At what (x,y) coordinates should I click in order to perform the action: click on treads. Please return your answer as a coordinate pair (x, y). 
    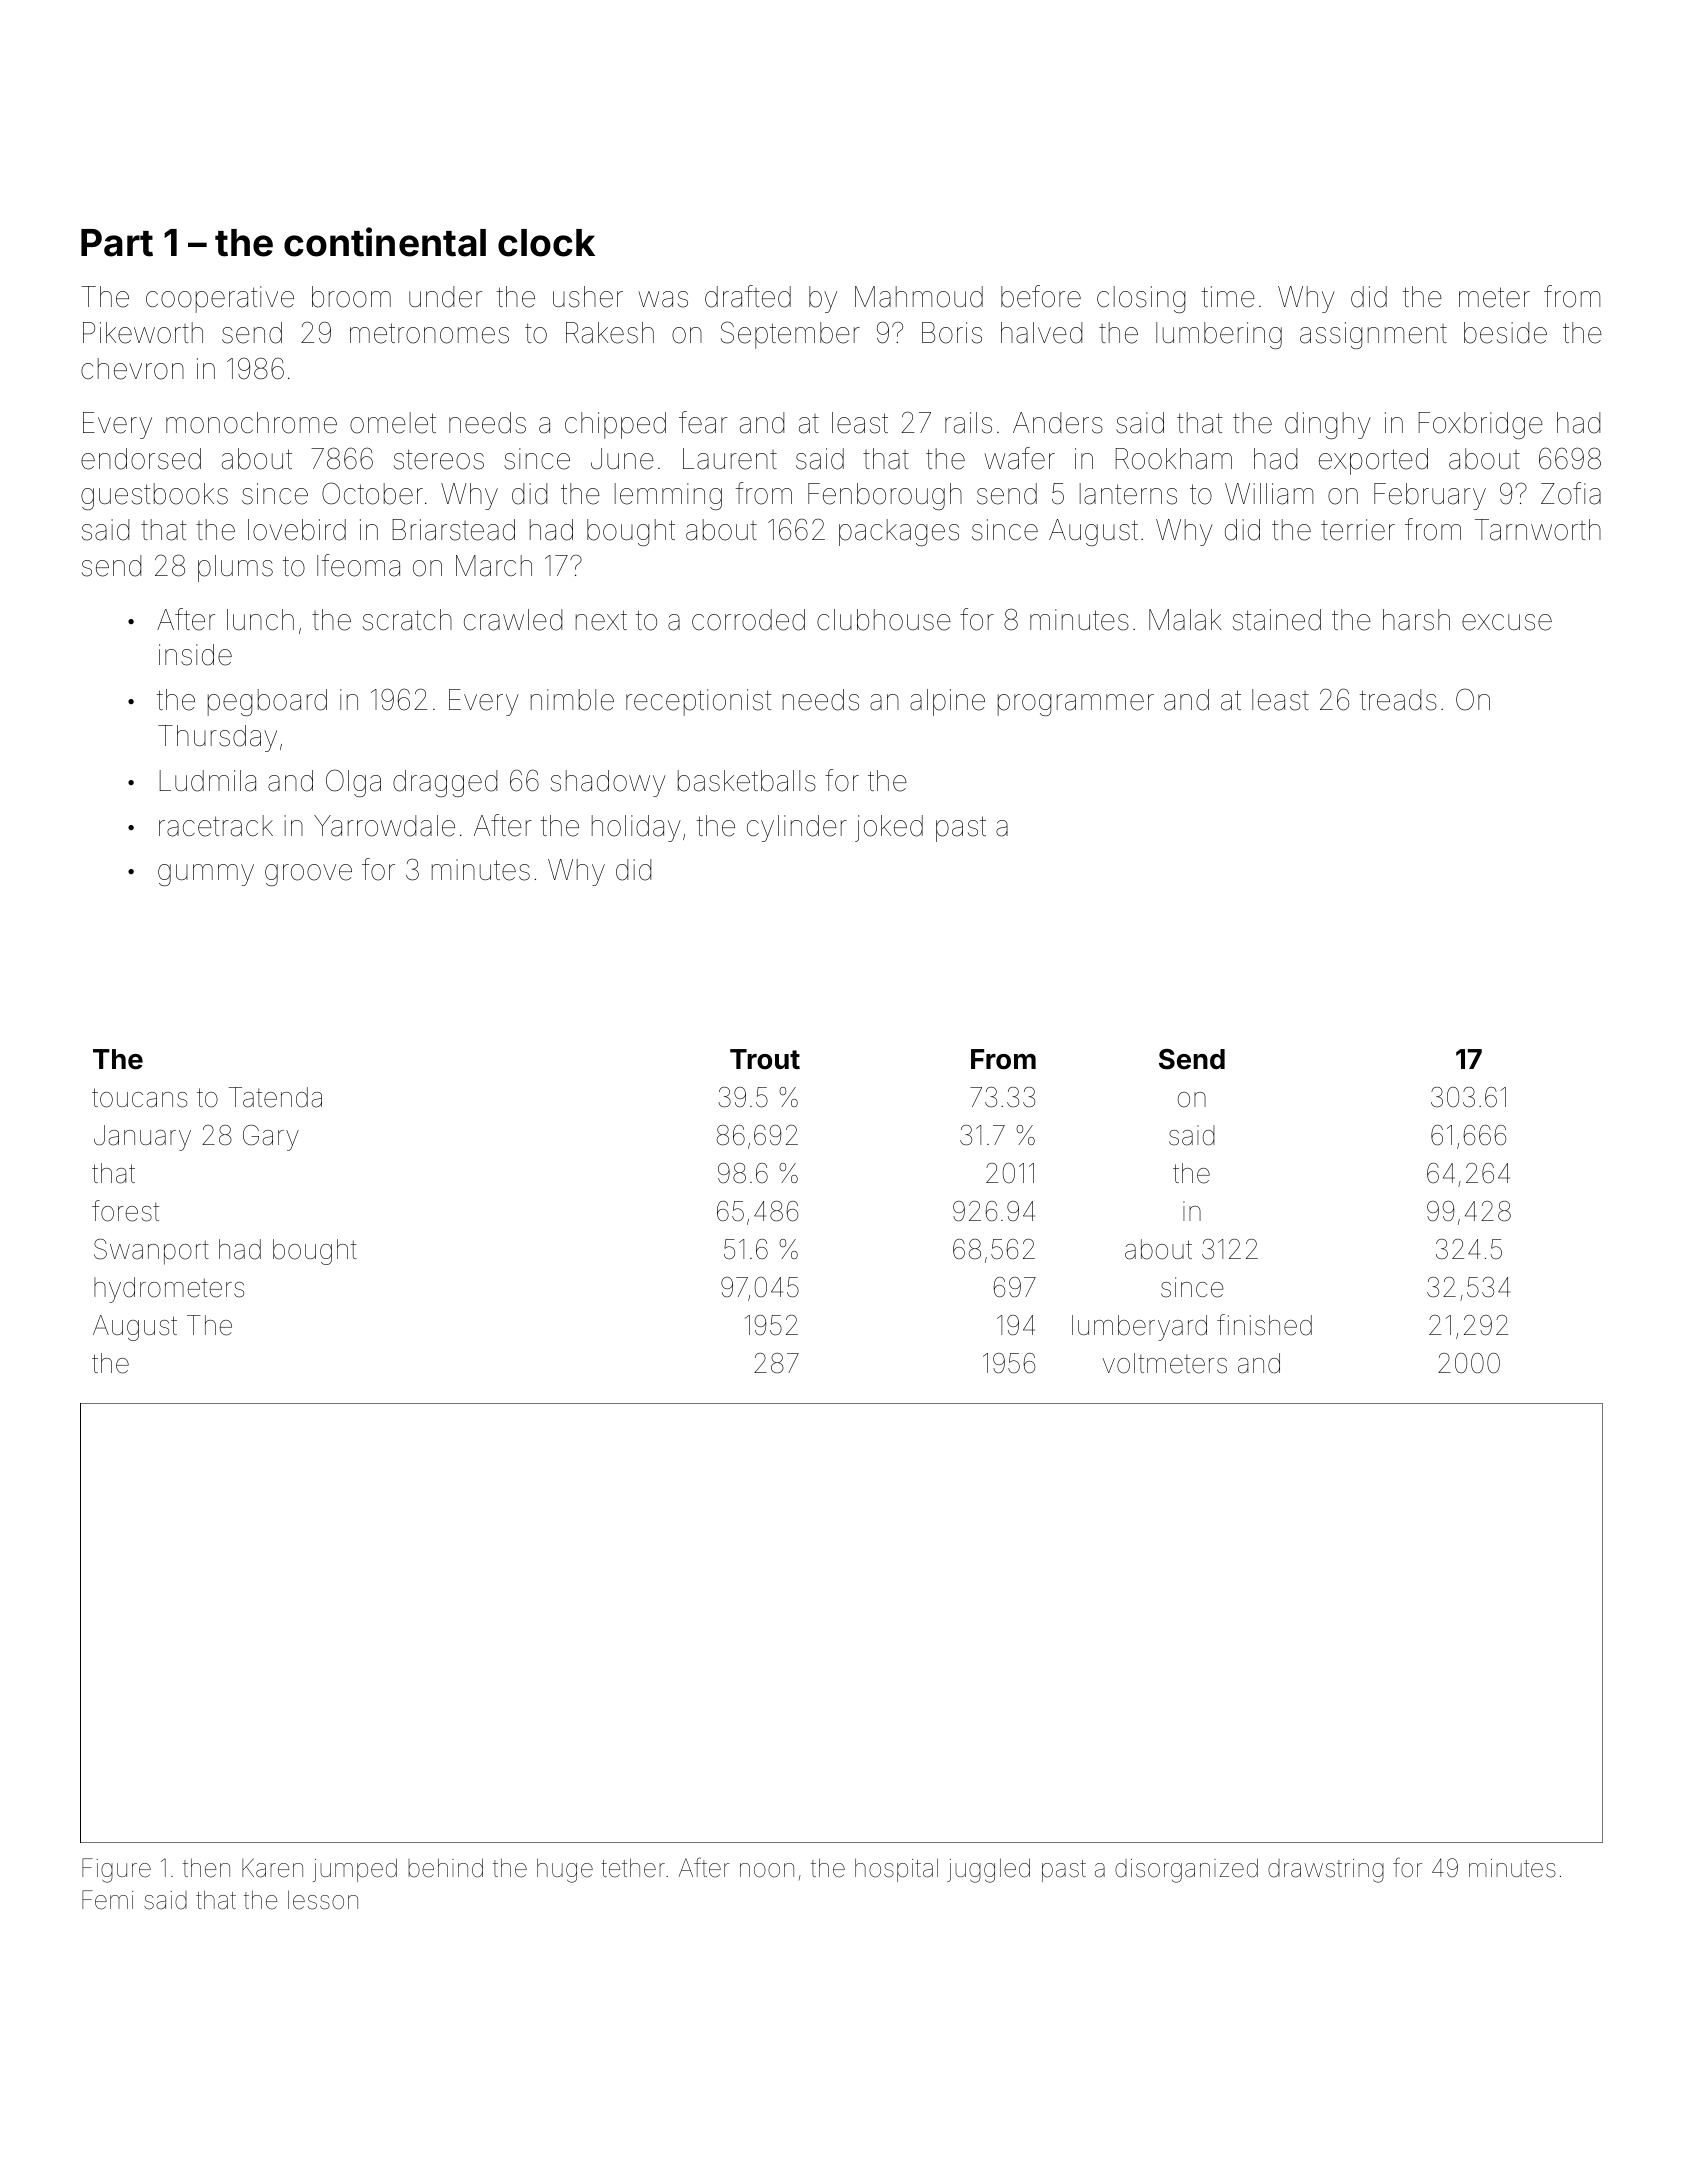
    Looking at the image, I should click on (1398, 700).
